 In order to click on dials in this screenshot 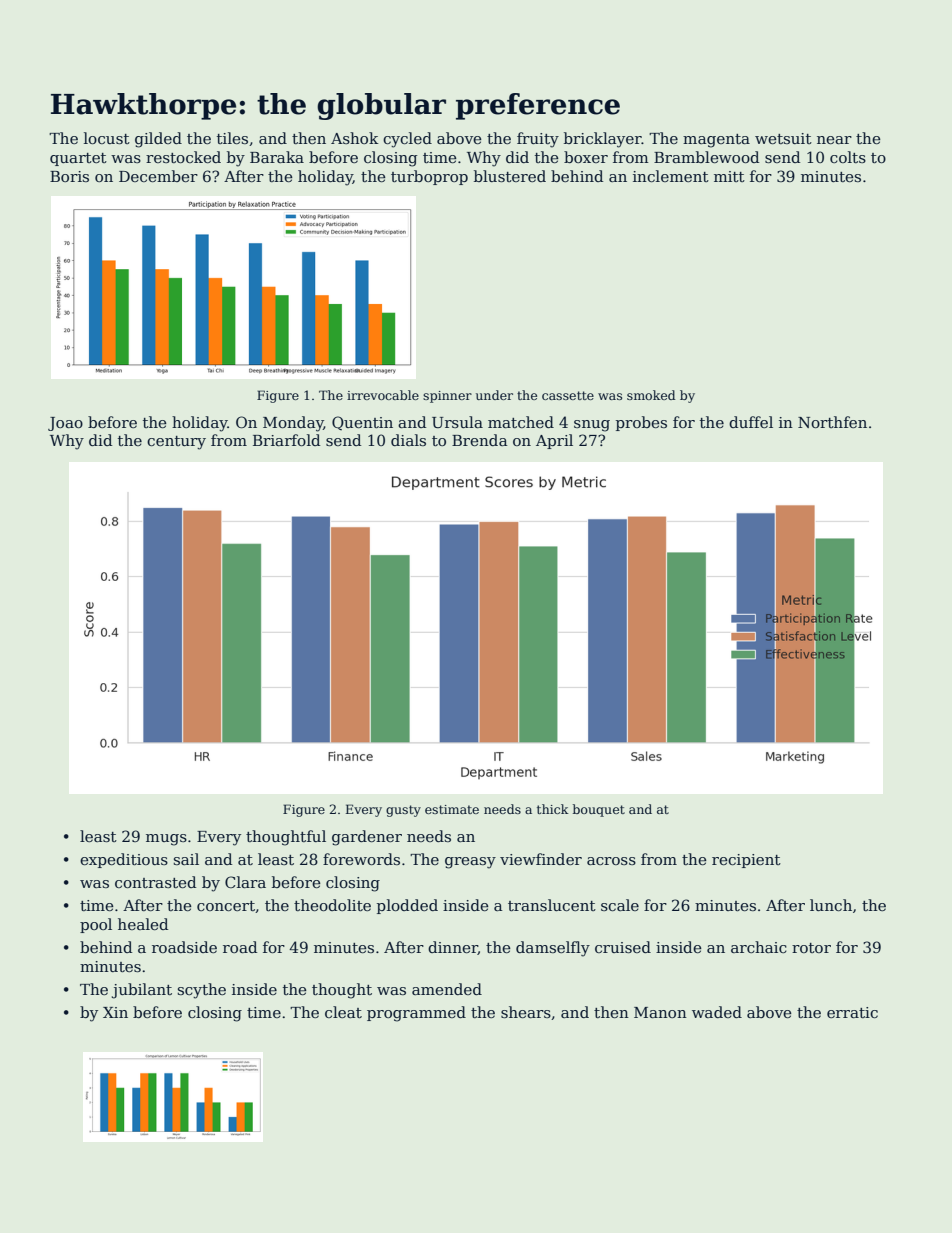, I will do `click(408, 440)`.
